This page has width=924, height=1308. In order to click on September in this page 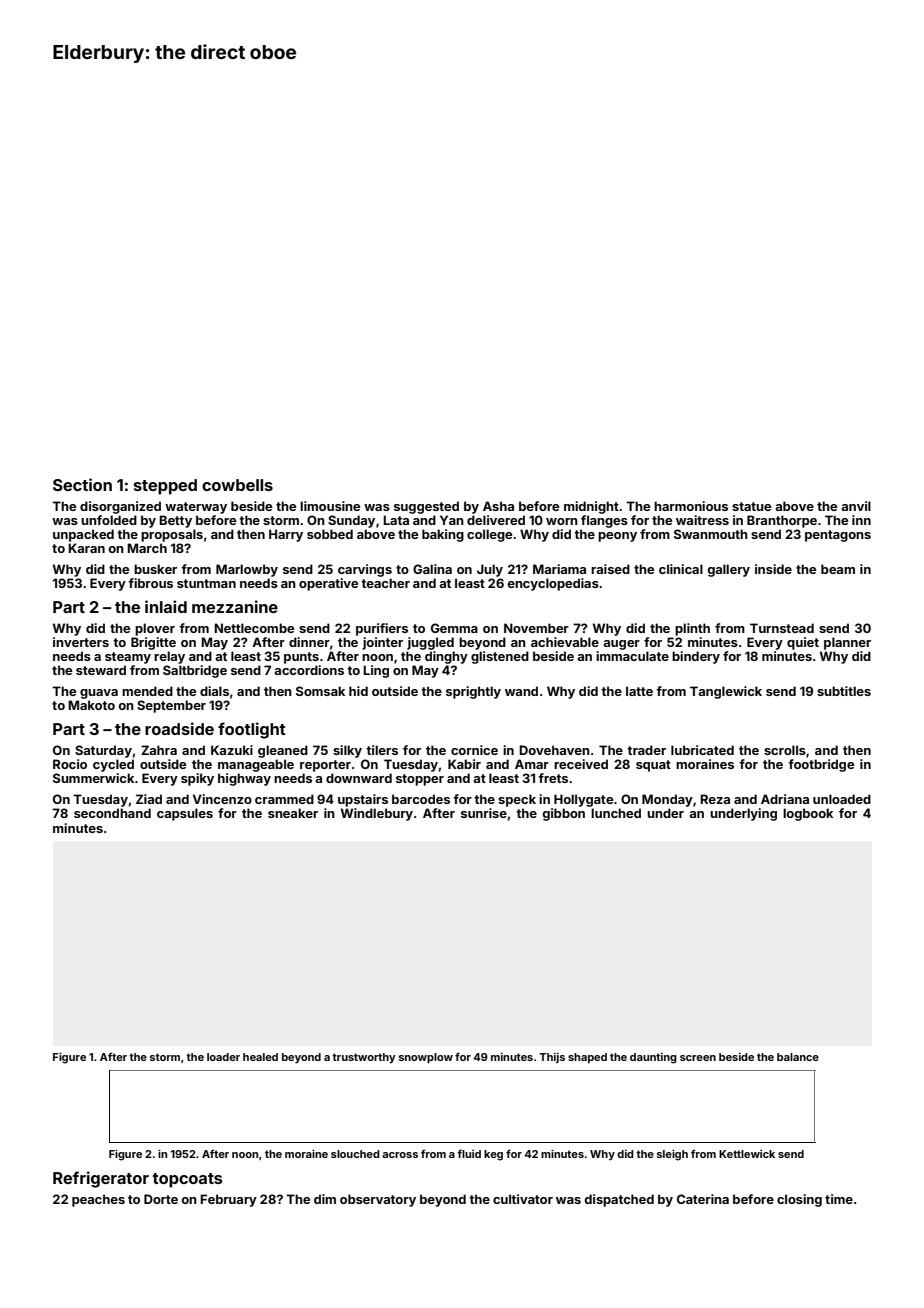, I will do `click(171, 706)`.
